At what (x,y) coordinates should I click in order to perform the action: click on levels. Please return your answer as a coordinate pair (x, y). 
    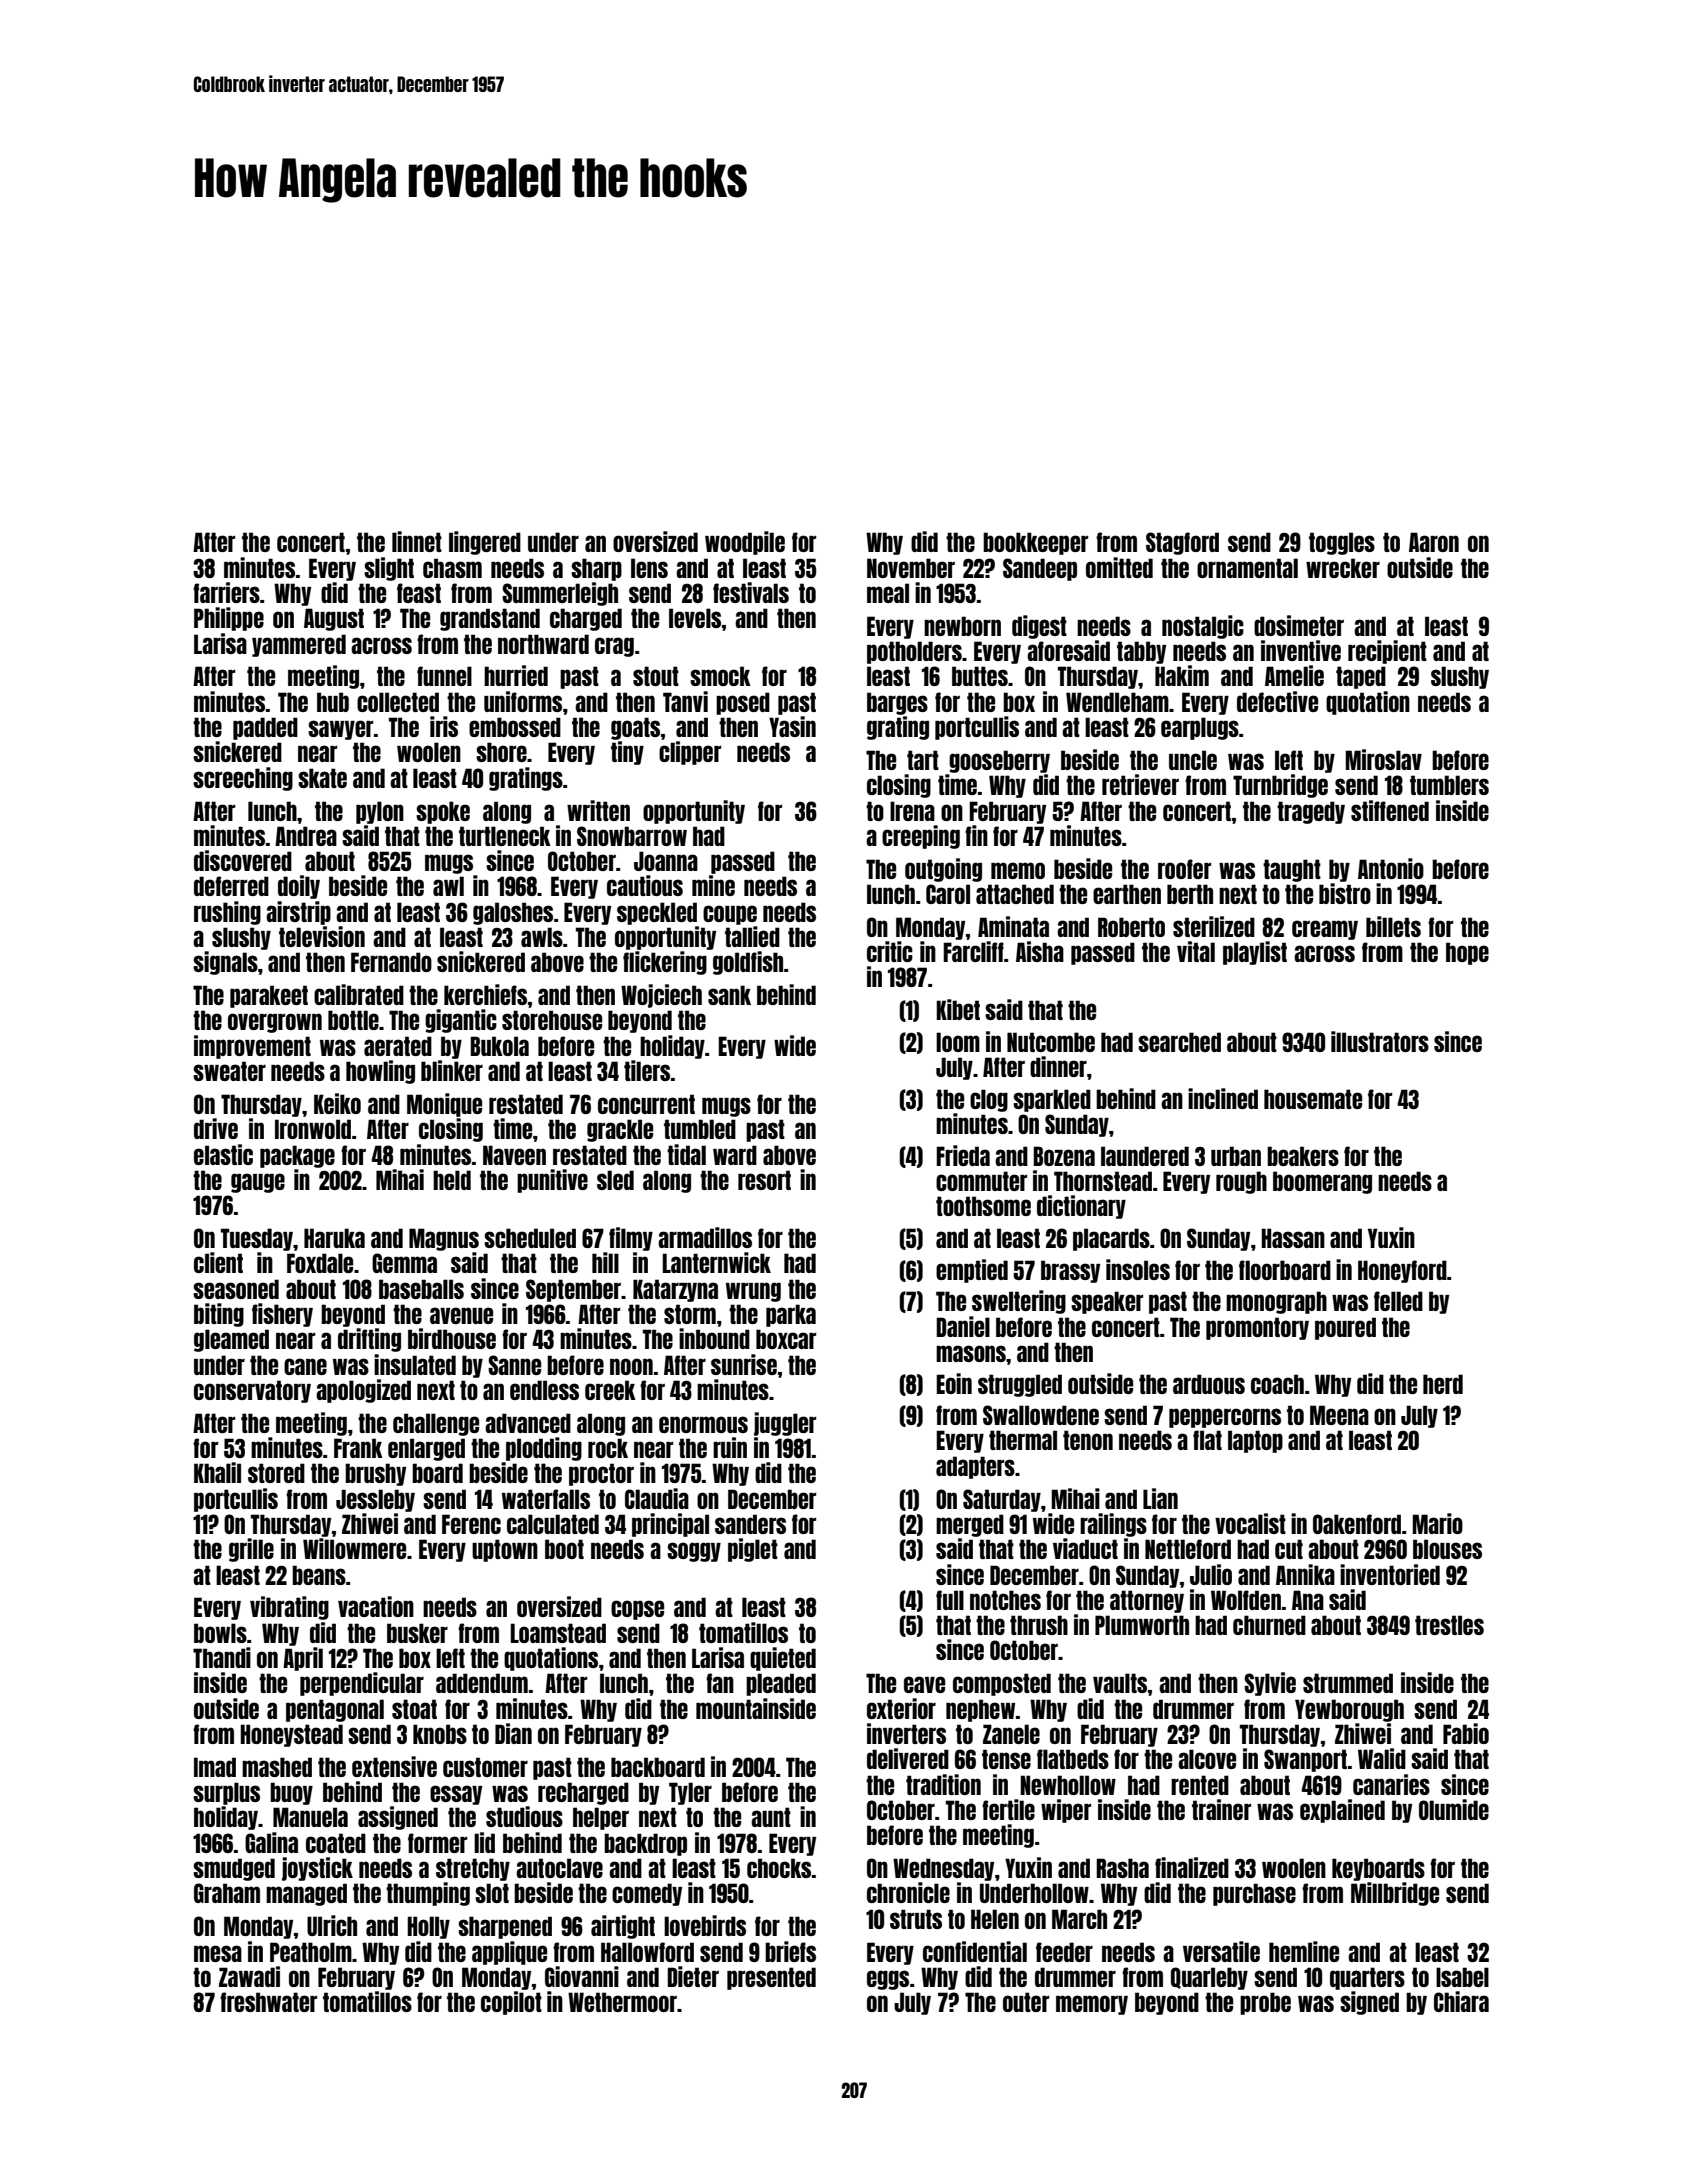
    Looking at the image, I should click on (695, 618).
